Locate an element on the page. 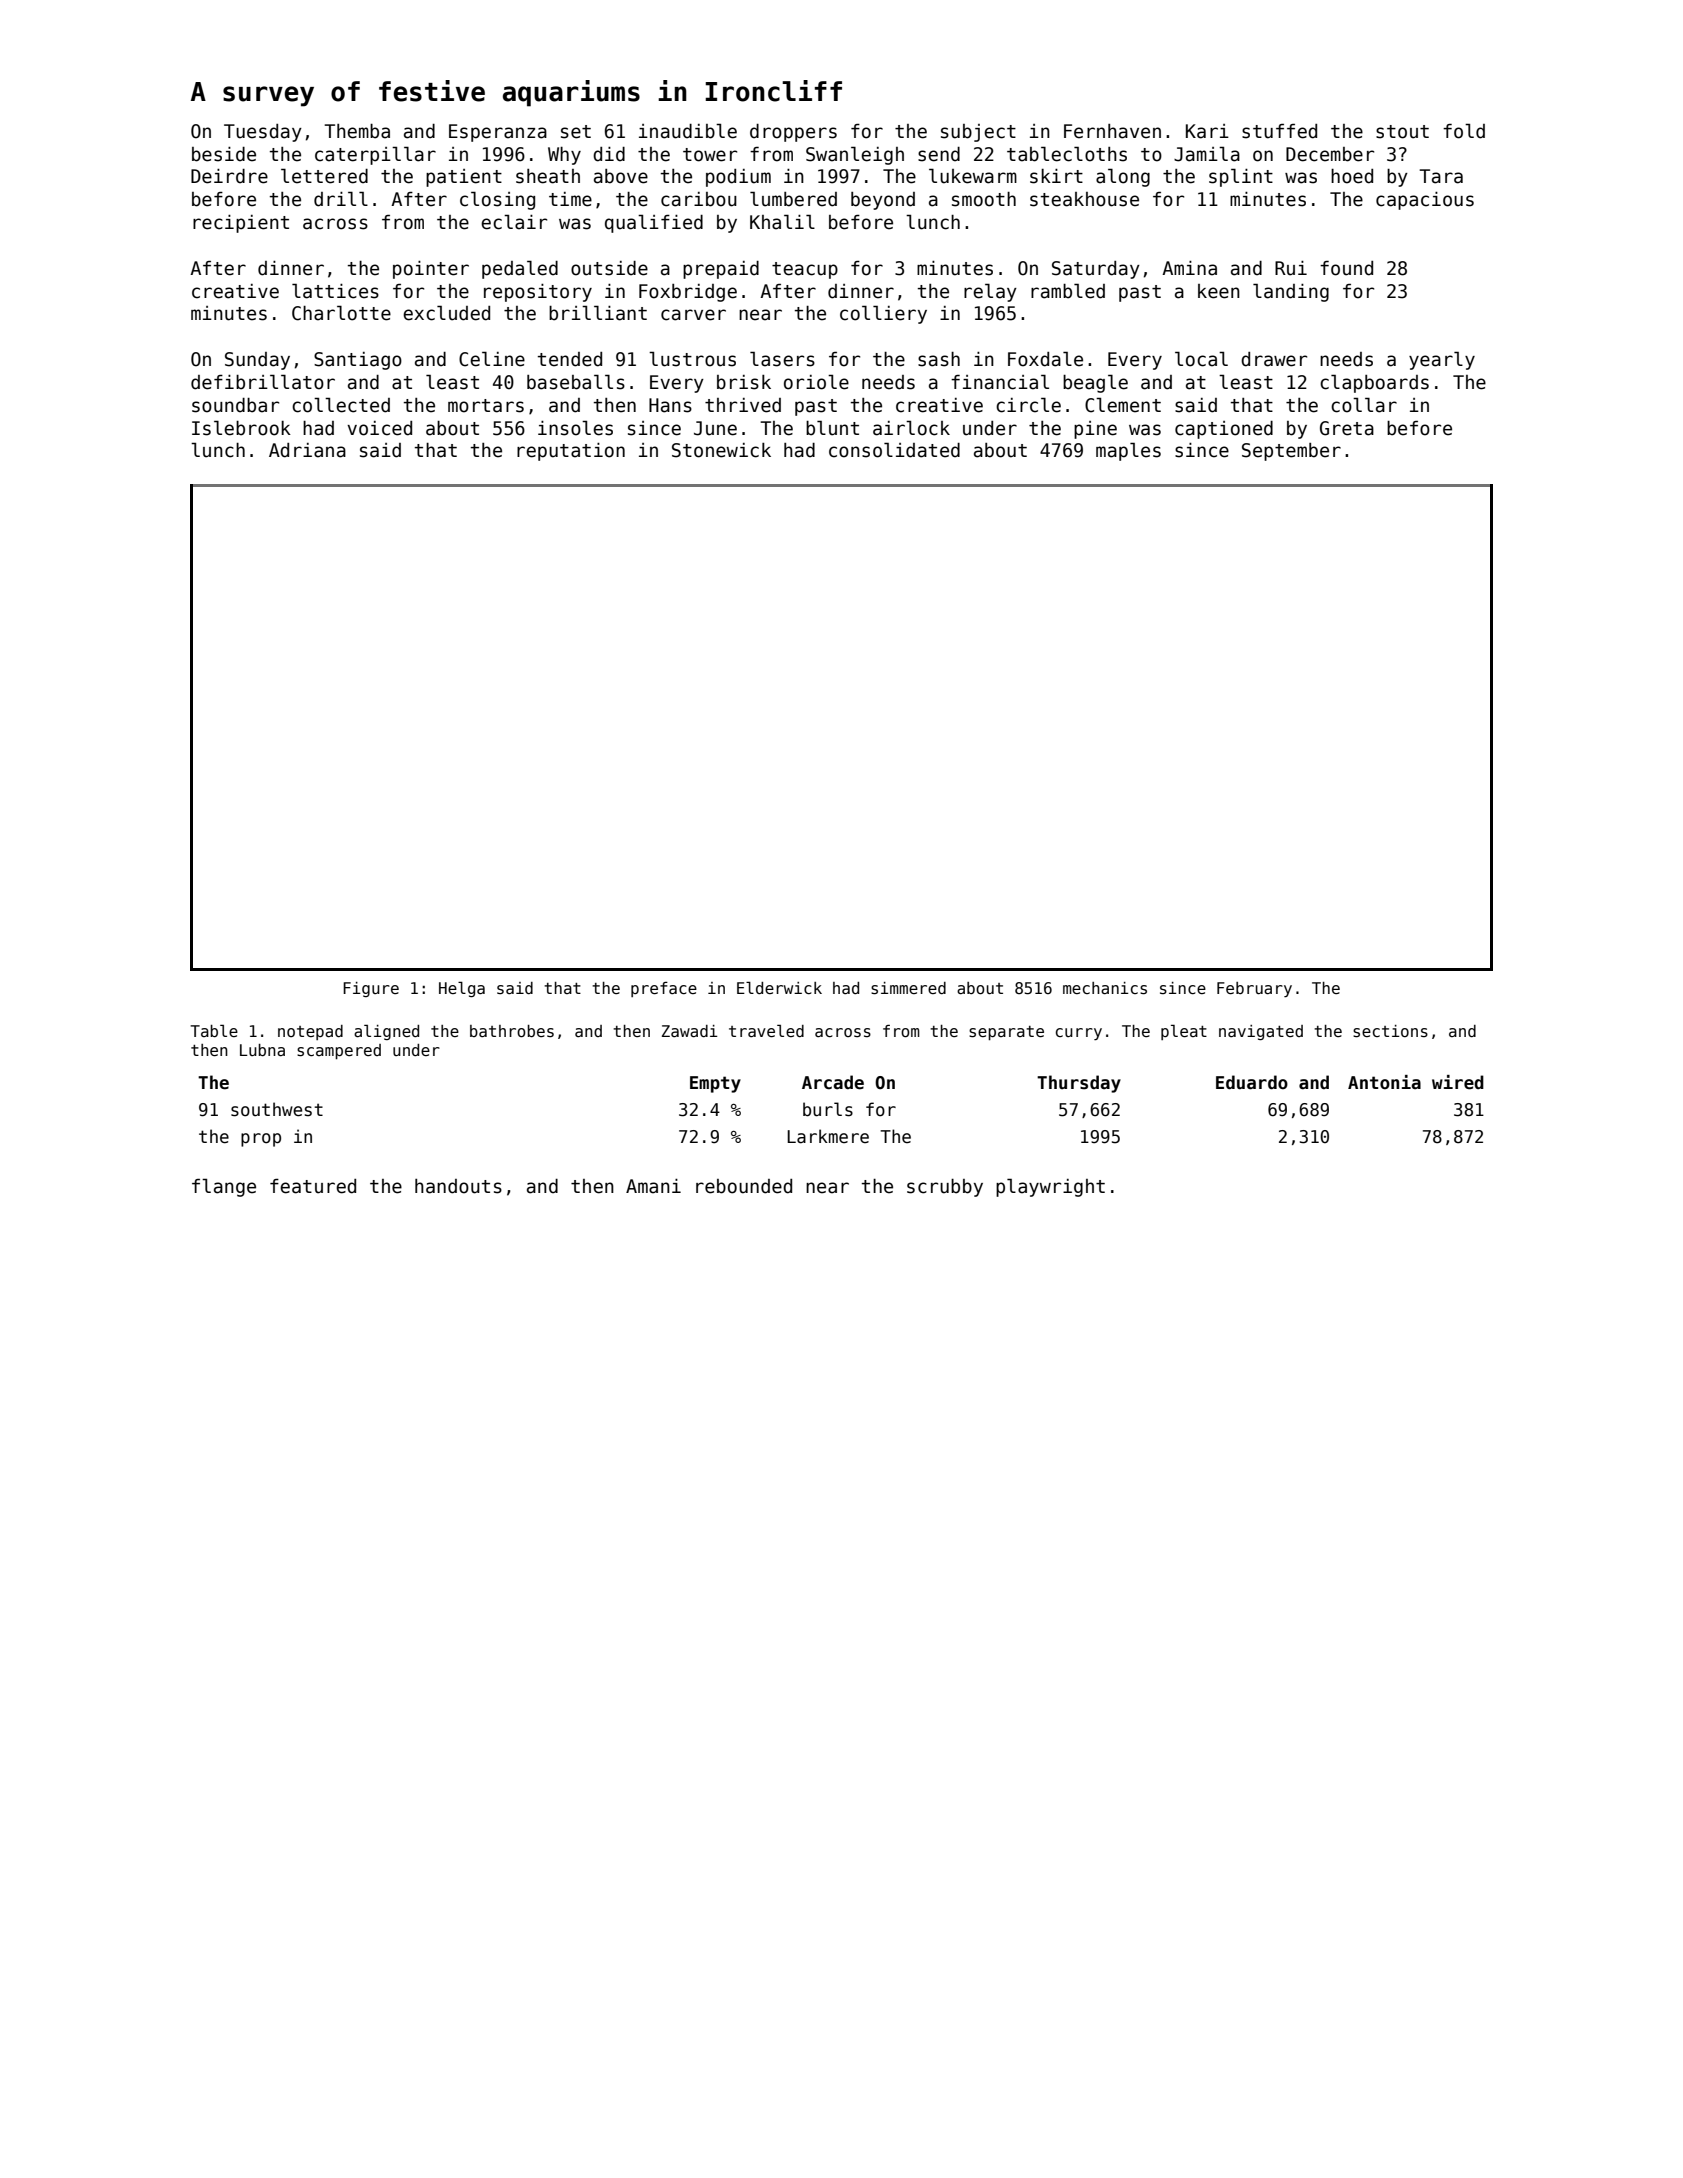  blunt is located at coordinates (832, 428).
